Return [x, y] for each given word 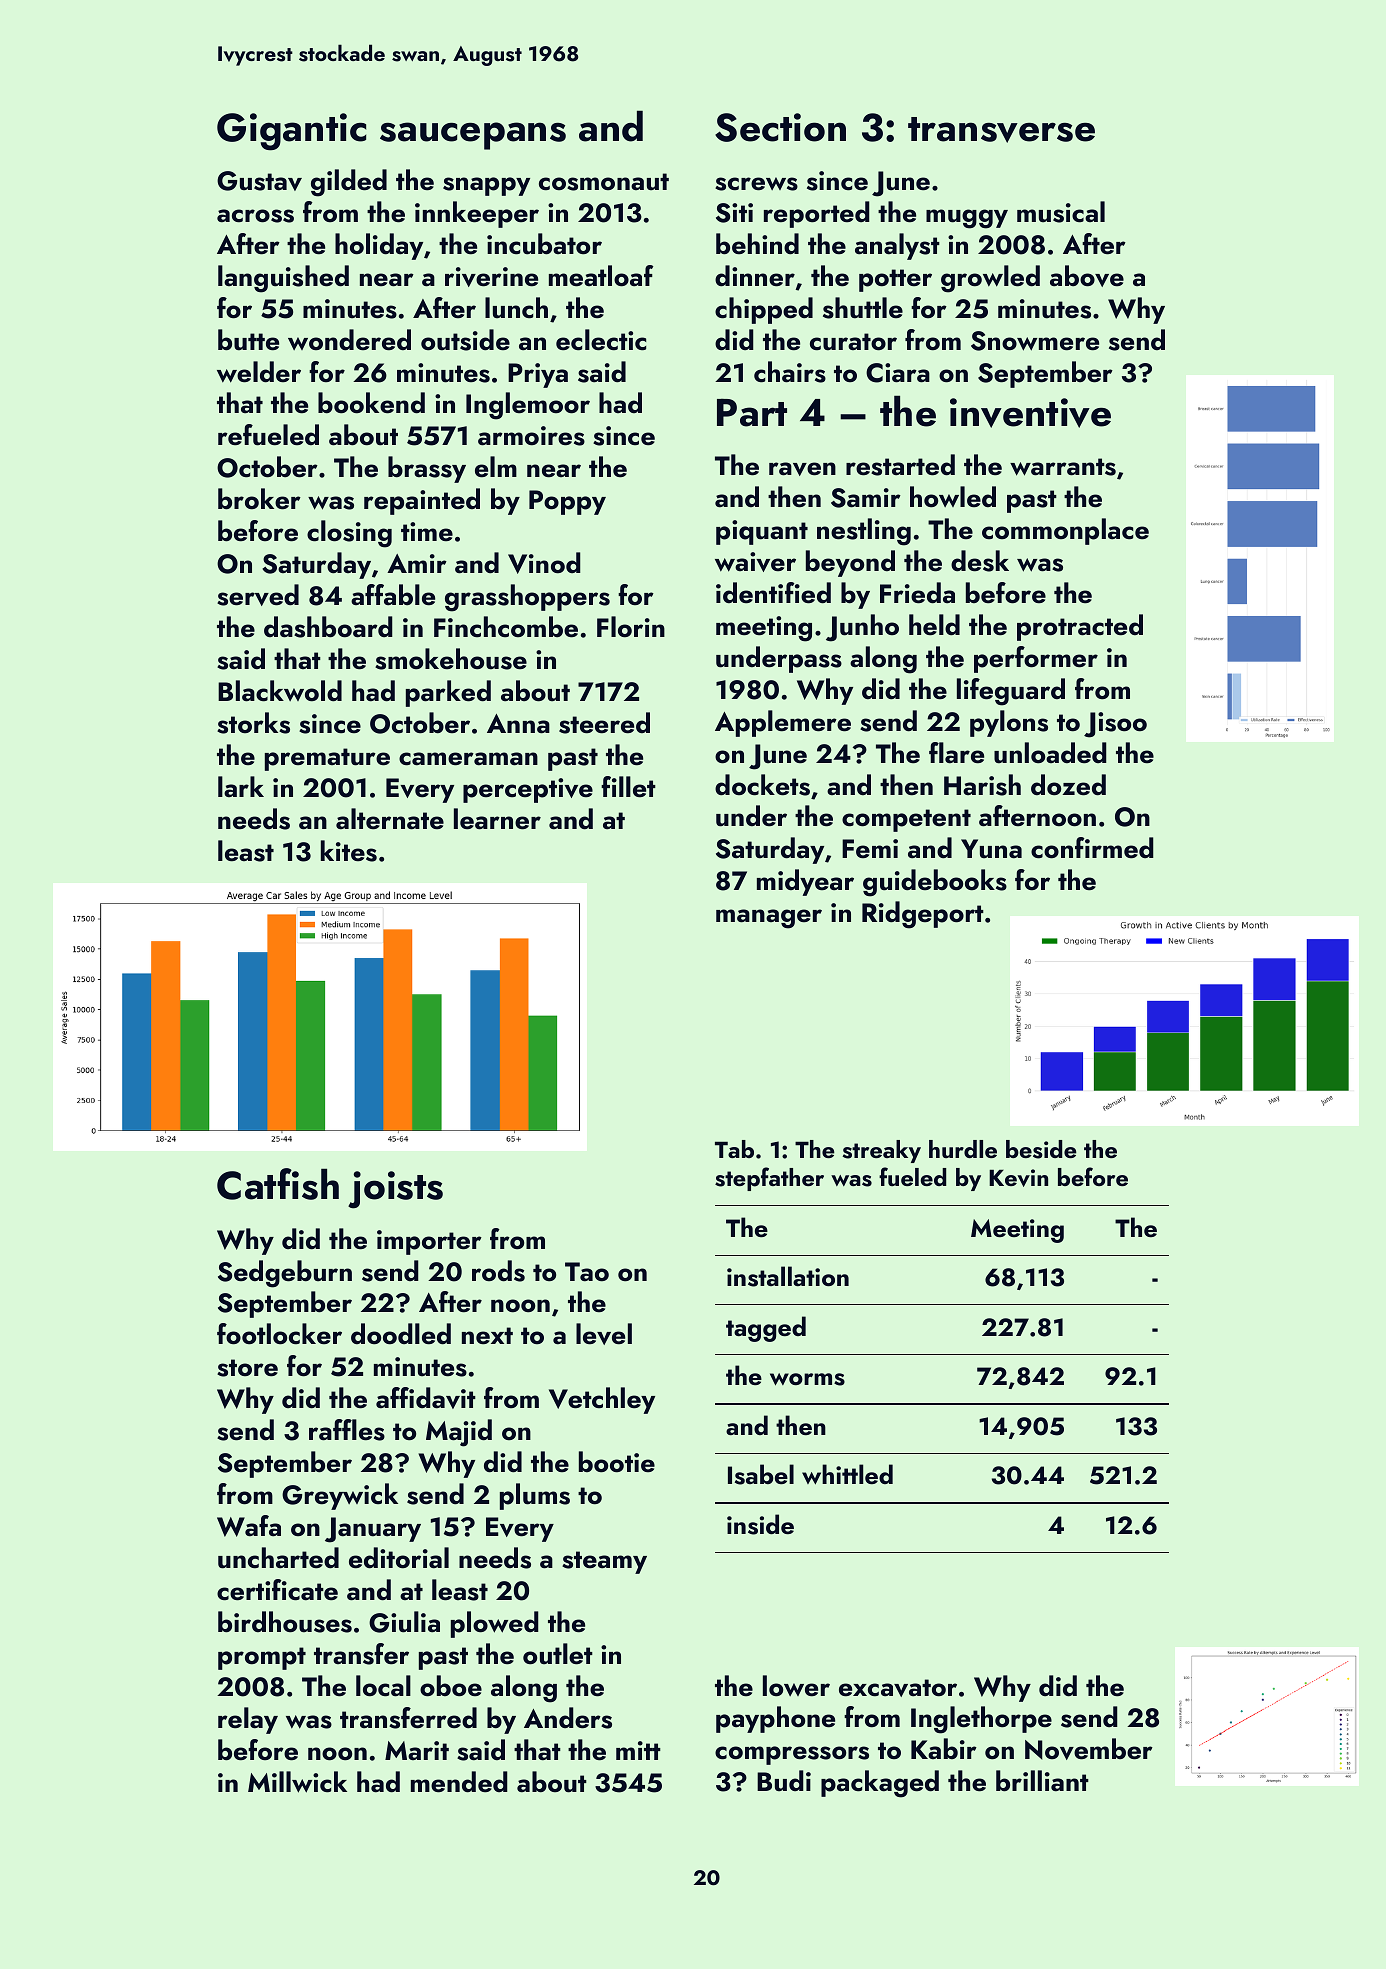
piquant [762, 532]
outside [465, 340]
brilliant [1042, 1781]
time [427, 531]
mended [459, 1782]
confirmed [1092, 848]
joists [395, 1190]
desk [980, 561]
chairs [790, 372]
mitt [638, 1750]
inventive [1030, 413]
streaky [881, 1151]
